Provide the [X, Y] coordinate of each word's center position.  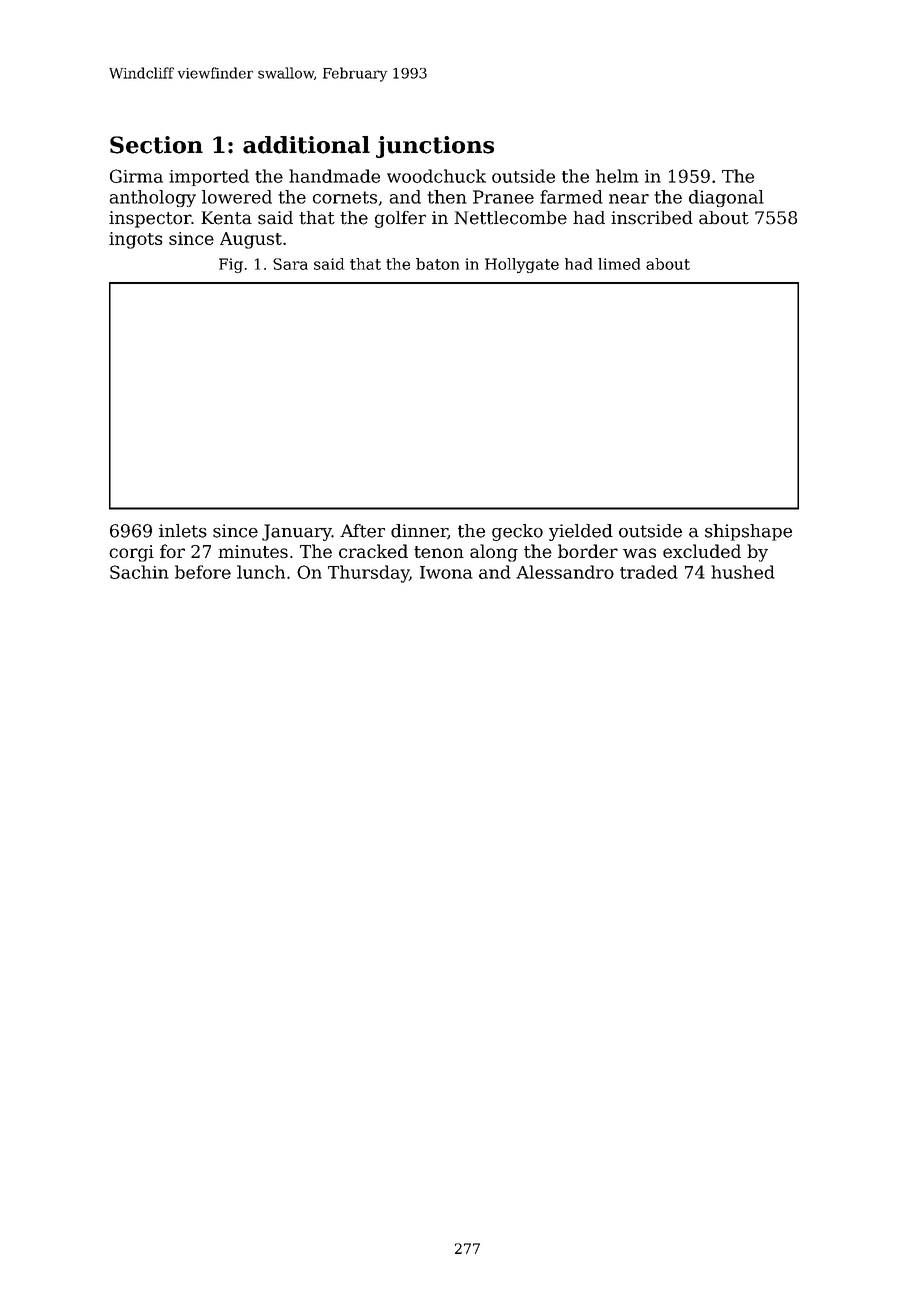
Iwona [446, 572]
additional [306, 145]
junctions [435, 147]
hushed [743, 572]
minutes [253, 551]
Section [156, 145]
